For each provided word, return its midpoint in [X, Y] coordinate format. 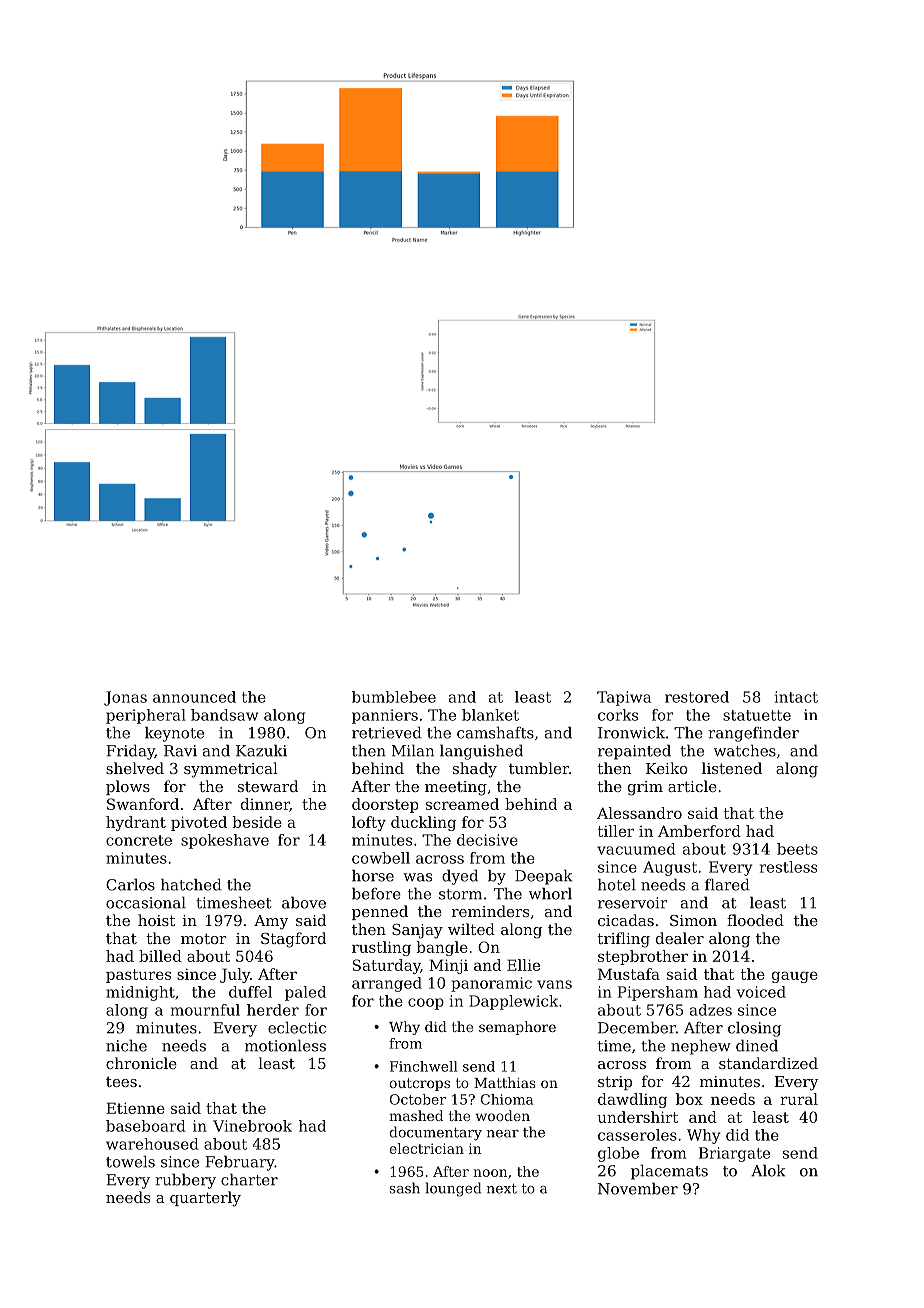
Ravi [180, 751]
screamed [462, 804]
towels [130, 1161]
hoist [156, 920]
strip [615, 1083]
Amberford [699, 831]
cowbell [381, 858]
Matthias [505, 1082]
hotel [617, 884]
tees [121, 1082]
